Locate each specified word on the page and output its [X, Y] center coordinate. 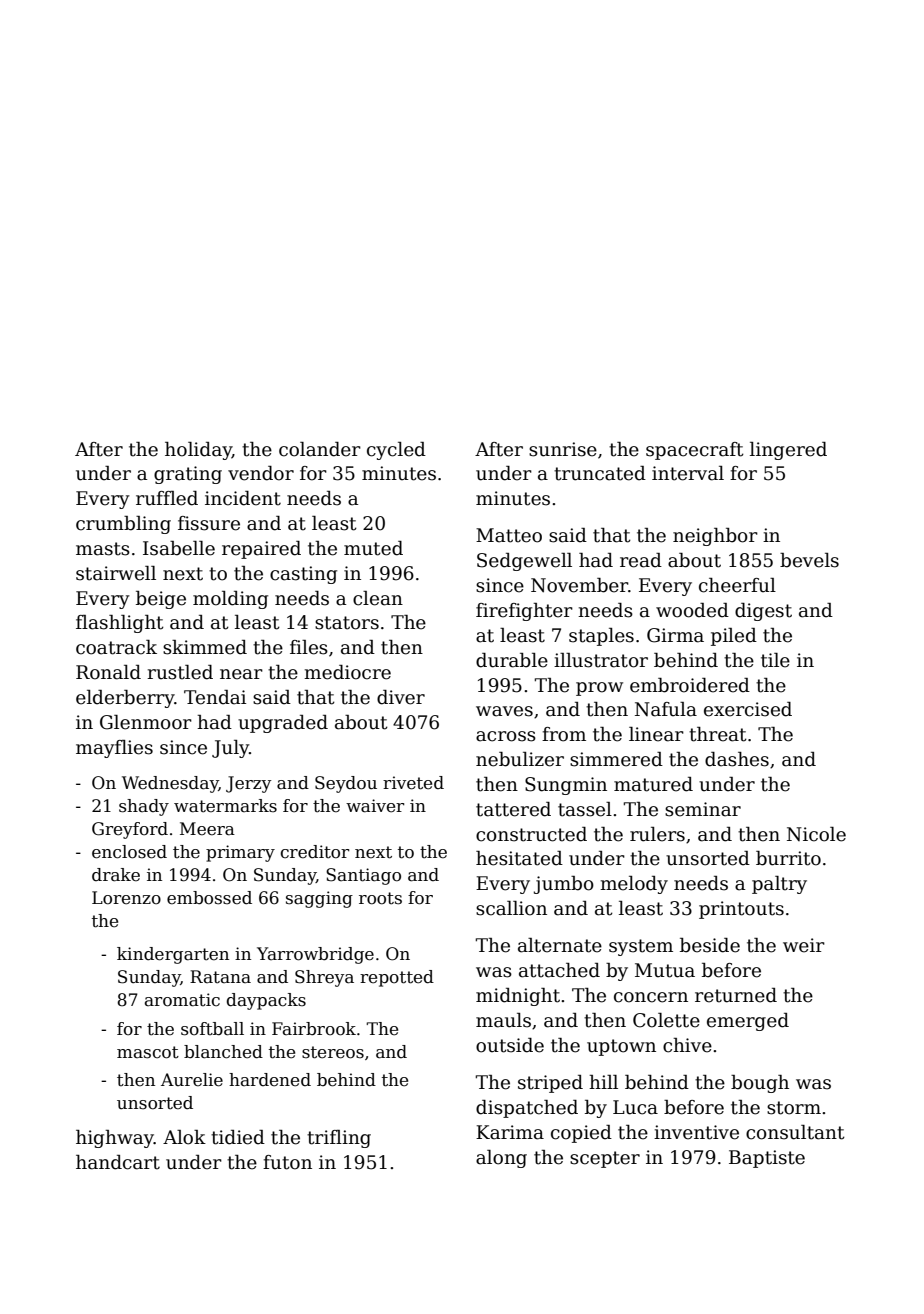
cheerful [737, 585]
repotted [397, 978]
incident [243, 498]
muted [373, 548]
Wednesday [170, 784]
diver [401, 697]
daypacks [266, 1001]
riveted [413, 783]
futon [287, 1162]
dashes [737, 759]
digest [763, 612]
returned [736, 995]
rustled [180, 672]
